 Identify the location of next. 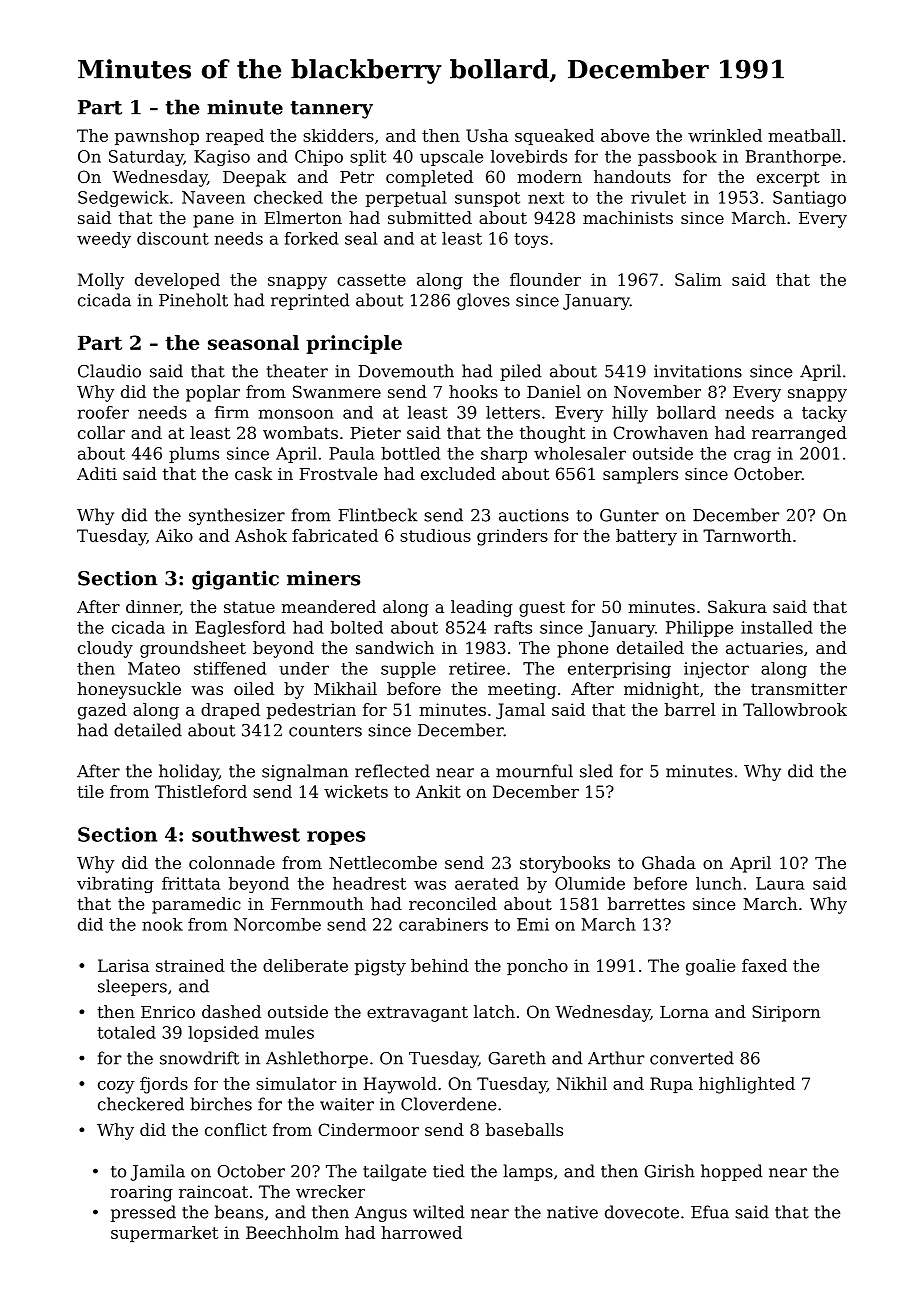
(546, 198).
